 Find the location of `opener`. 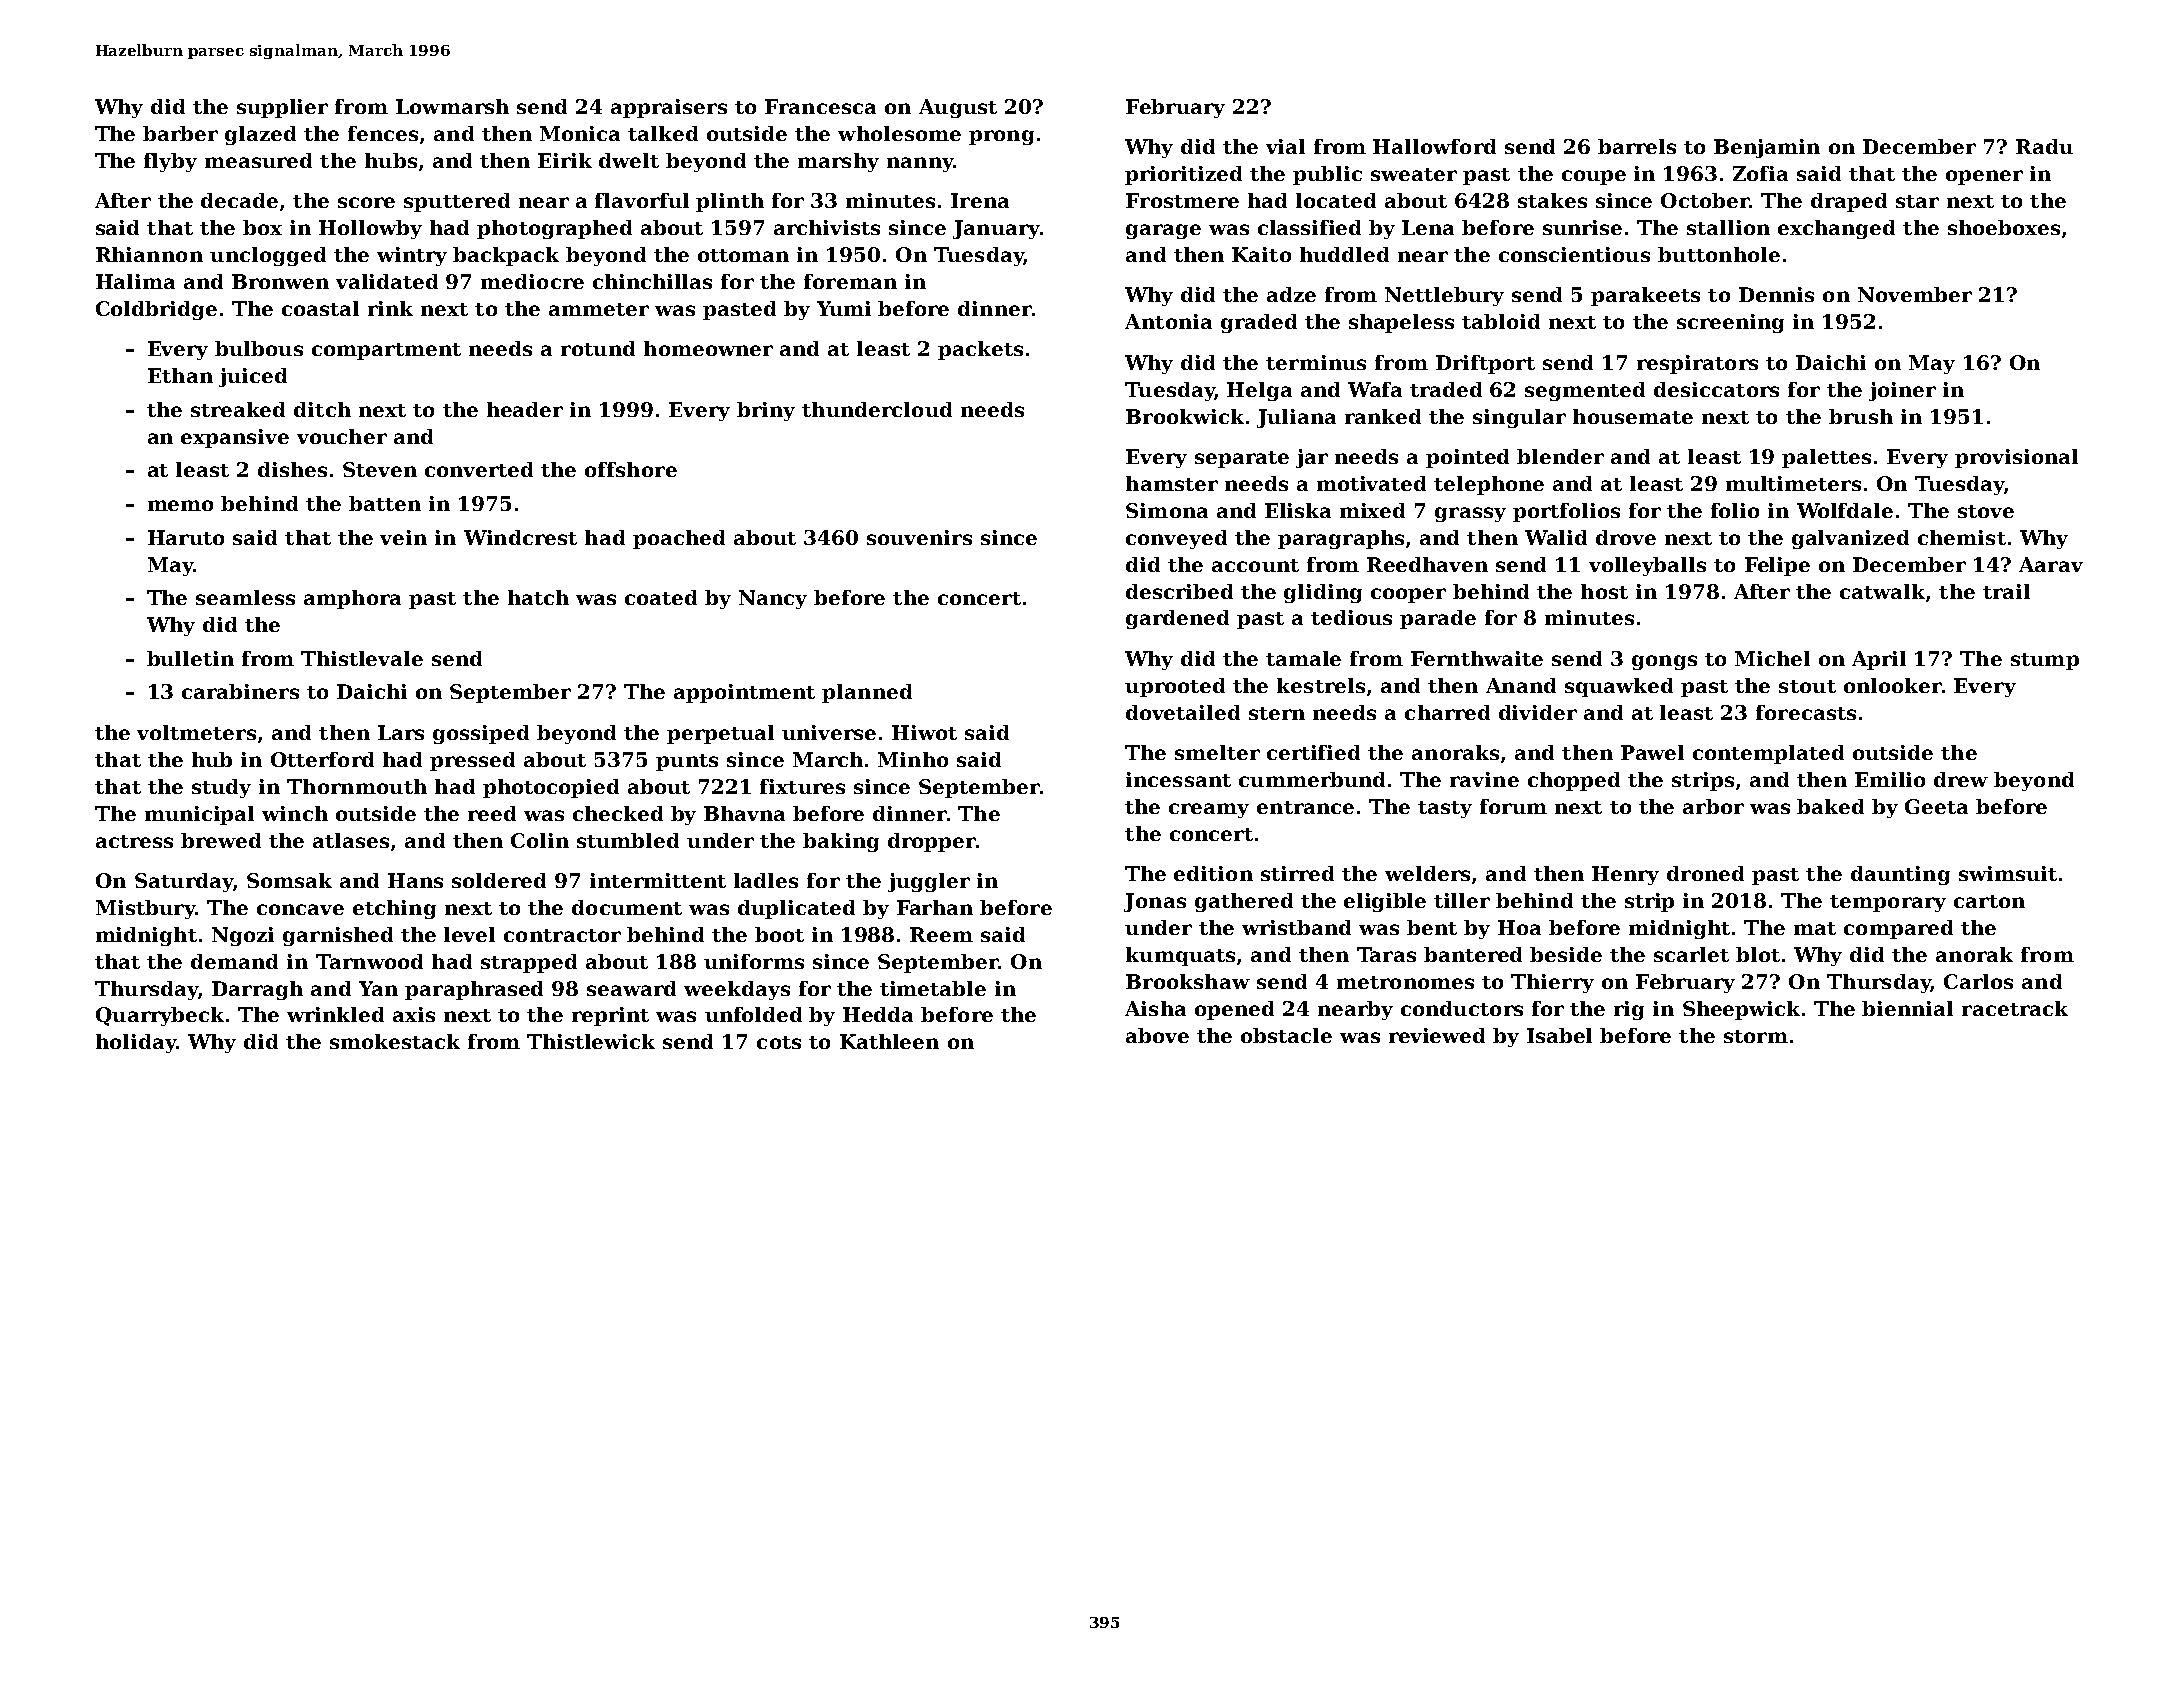

opener is located at coordinates (1984, 177).
